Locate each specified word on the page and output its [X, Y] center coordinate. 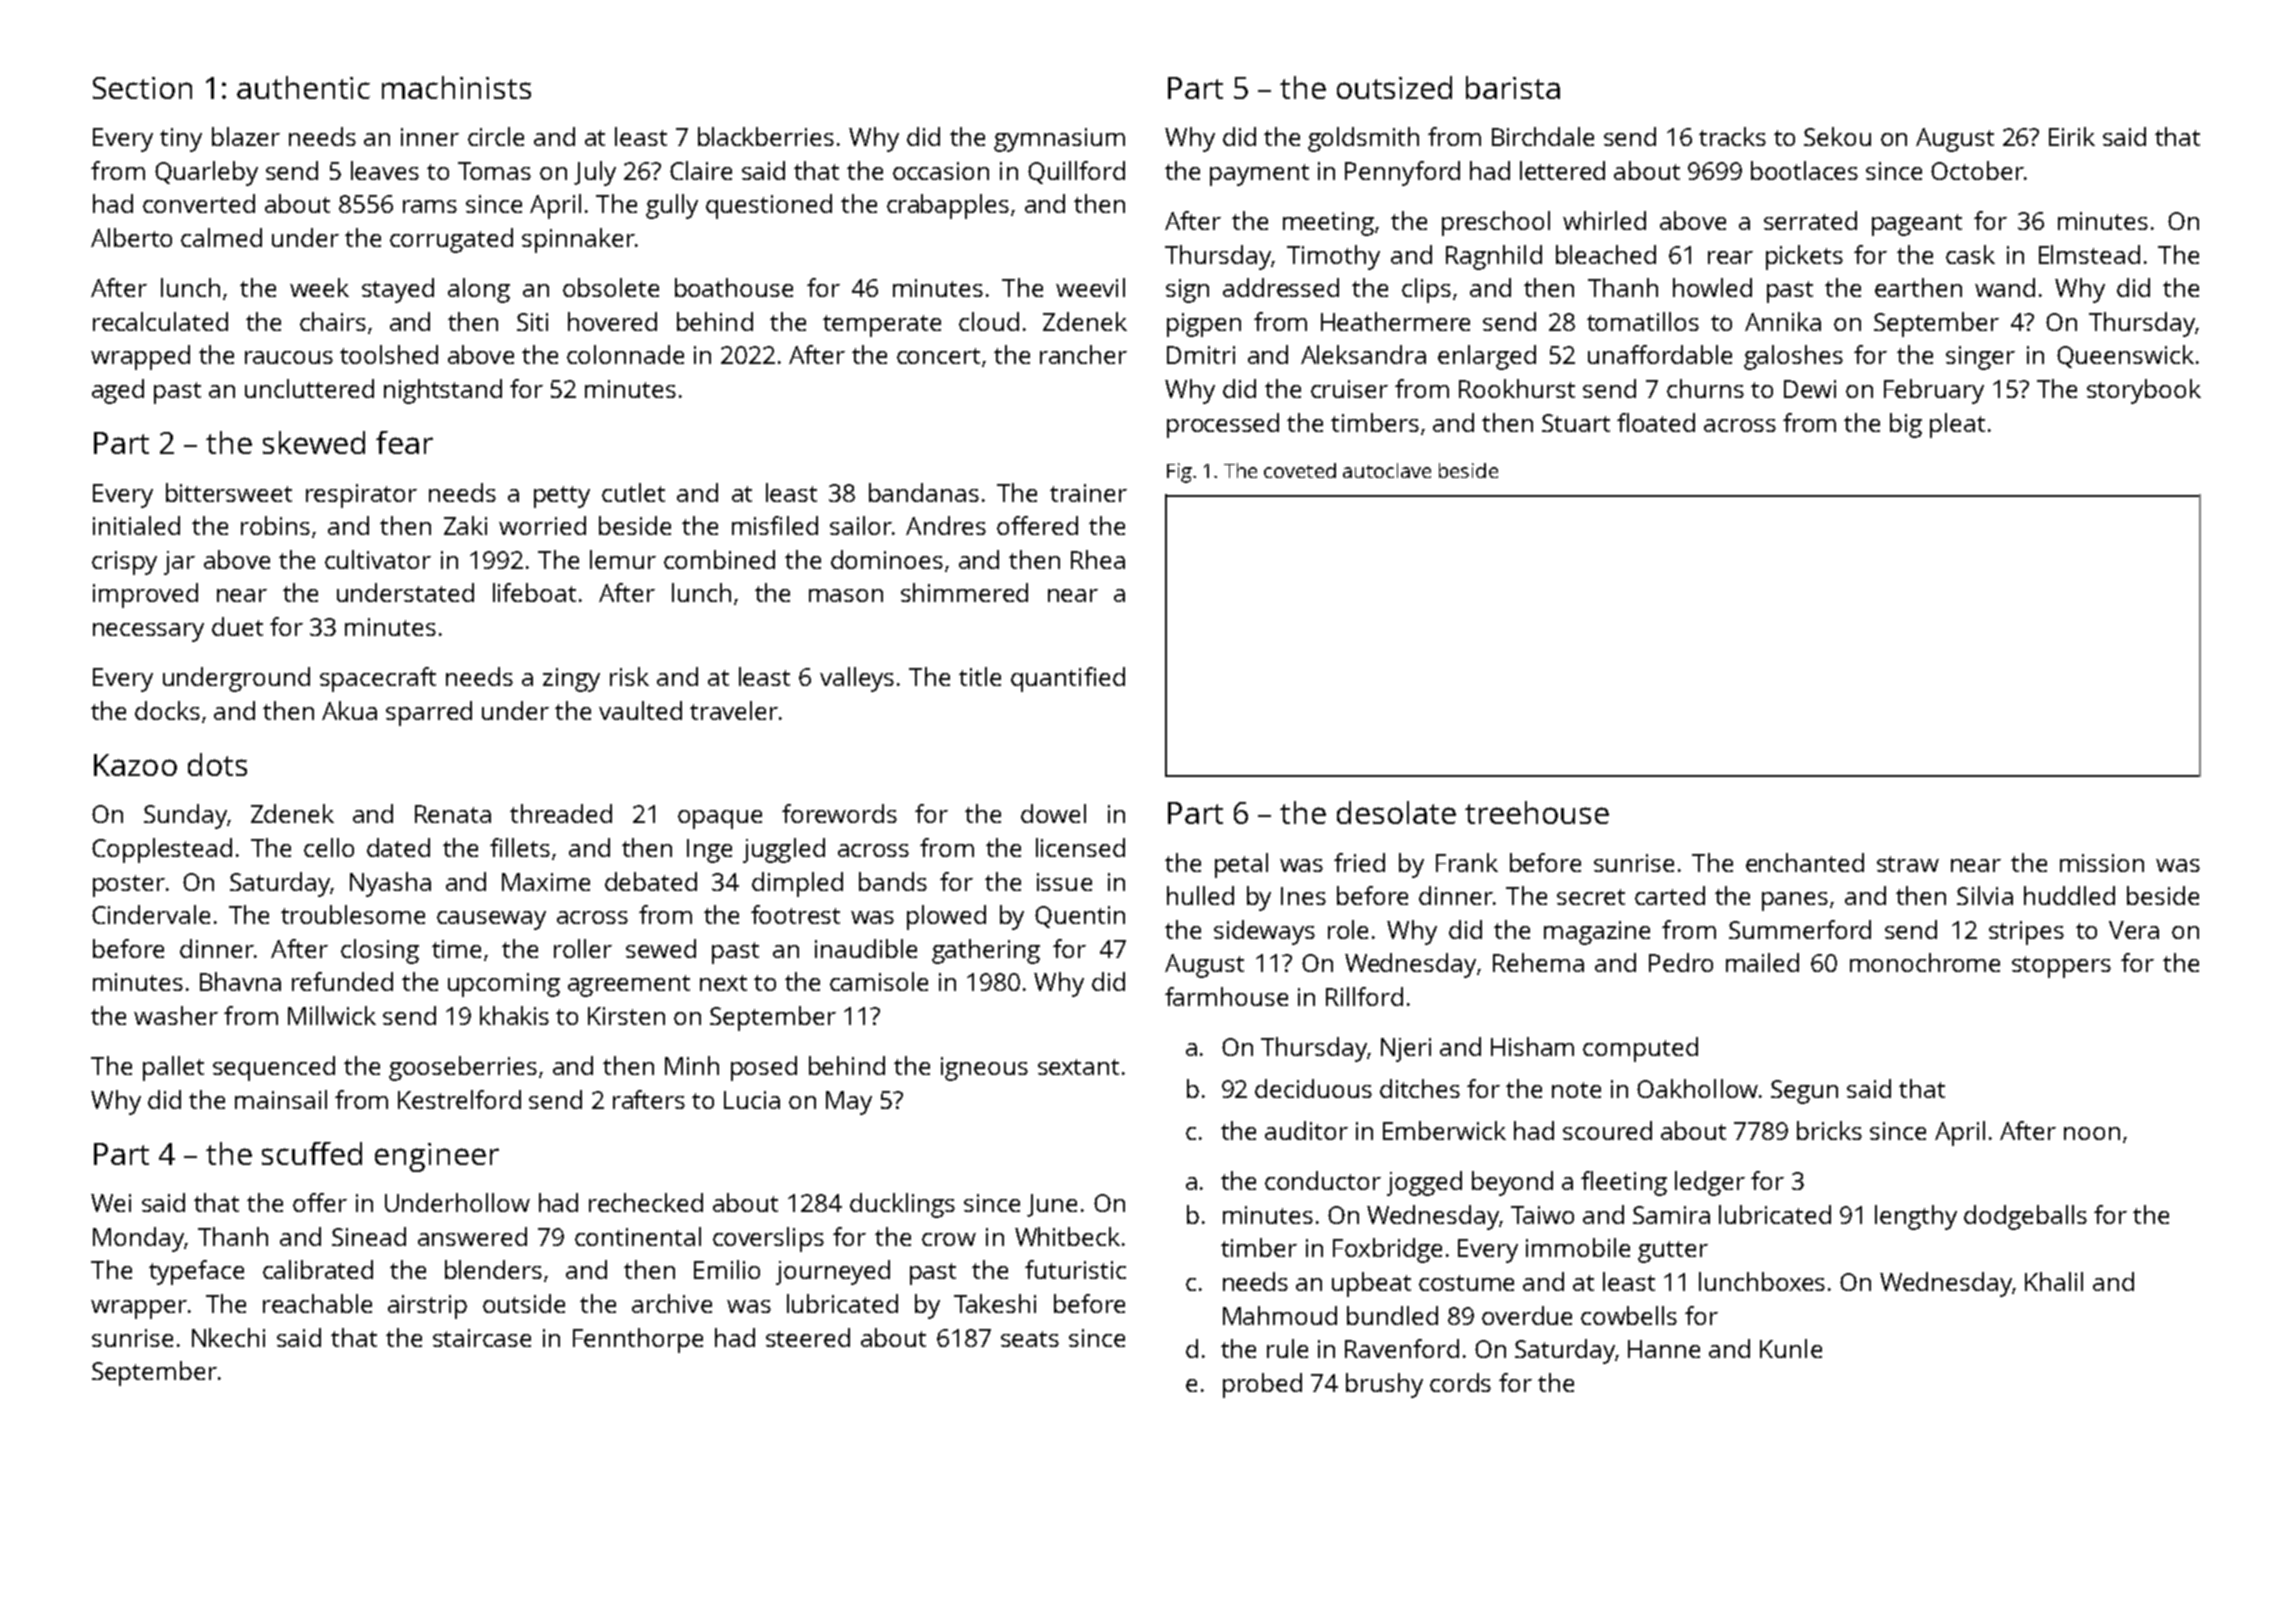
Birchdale [1543, 136]
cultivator [378, 559]
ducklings [902, 1205]
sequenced [274, 1068]
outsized [1394, 87]
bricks [1829, 1130]
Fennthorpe [638, 1340]
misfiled [775, 525]
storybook [2144, 391]
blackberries [766, 136]
